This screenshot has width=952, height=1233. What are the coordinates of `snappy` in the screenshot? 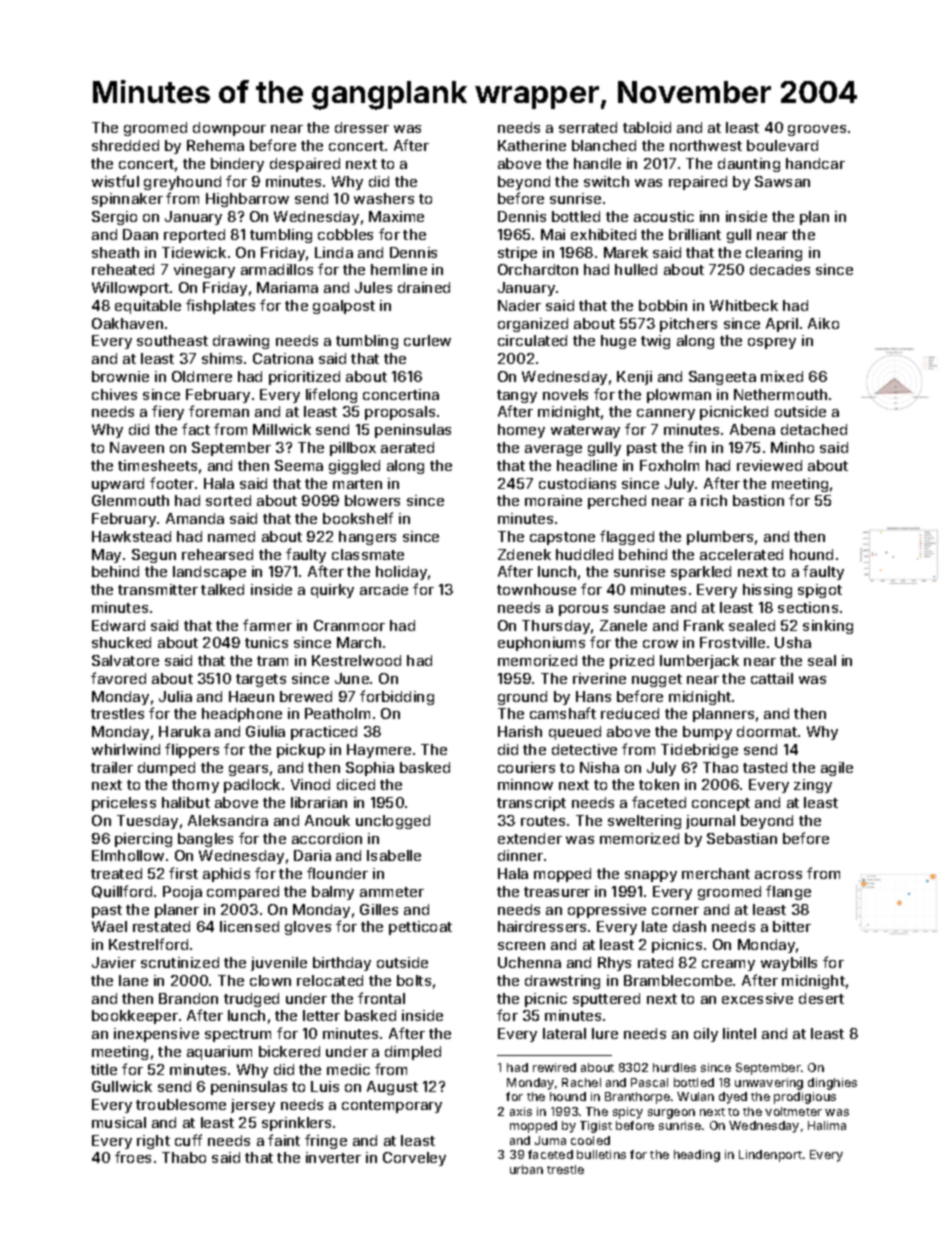 It's located at (651, 876).
